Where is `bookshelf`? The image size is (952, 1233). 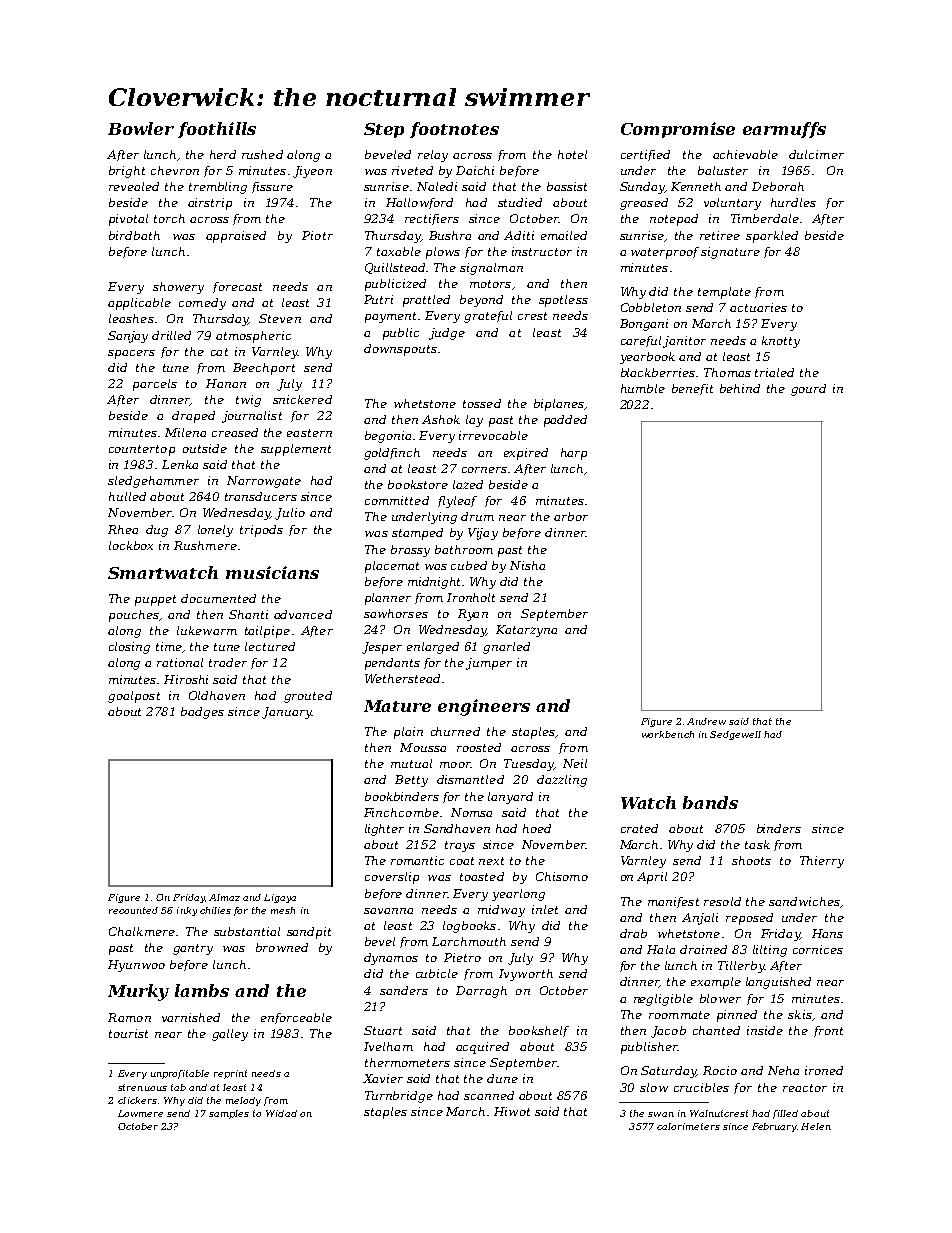 bookshelf is located at coordinates (539, 1031).
